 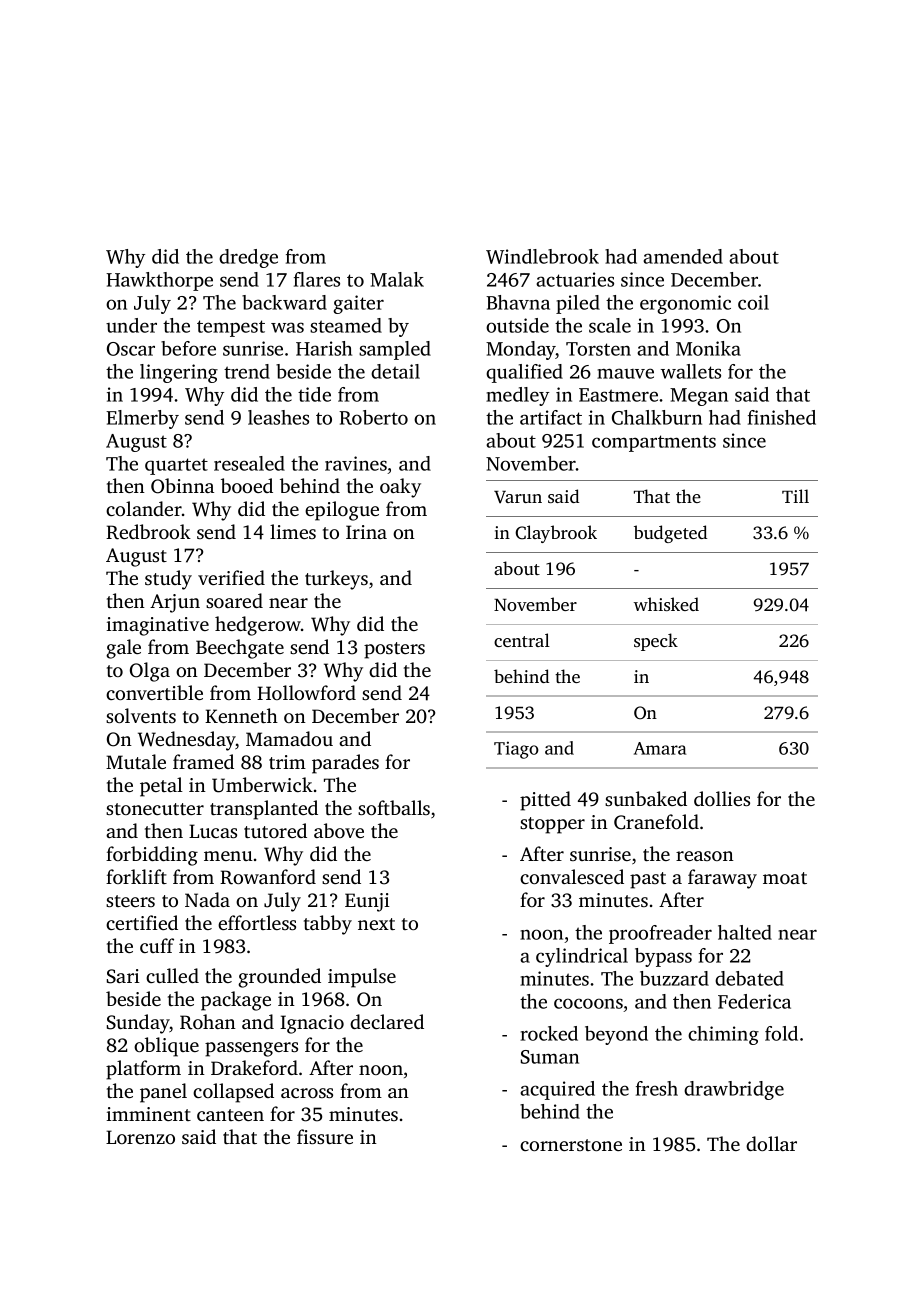 What do you see at coordinates (397, 279) in the screenshot?
I see `Malak` at bounding box center [397, 279].
